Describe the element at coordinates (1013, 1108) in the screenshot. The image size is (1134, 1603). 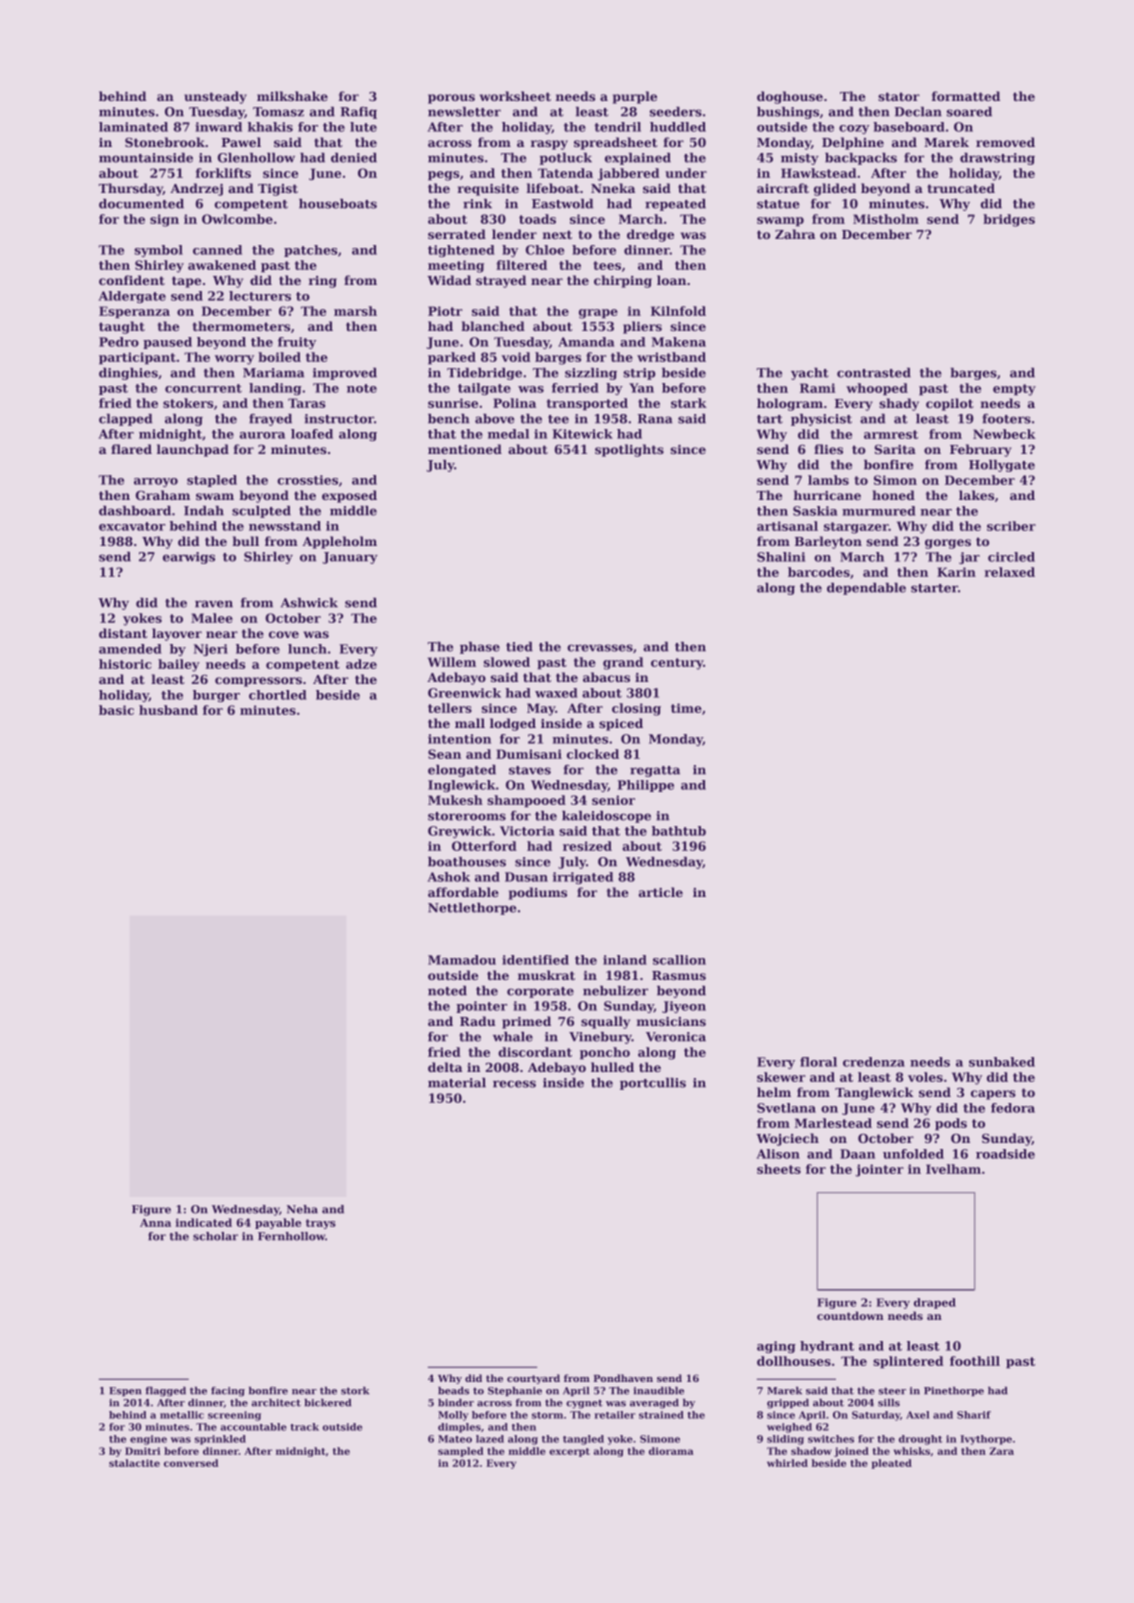
I see `fedora` at that location.
